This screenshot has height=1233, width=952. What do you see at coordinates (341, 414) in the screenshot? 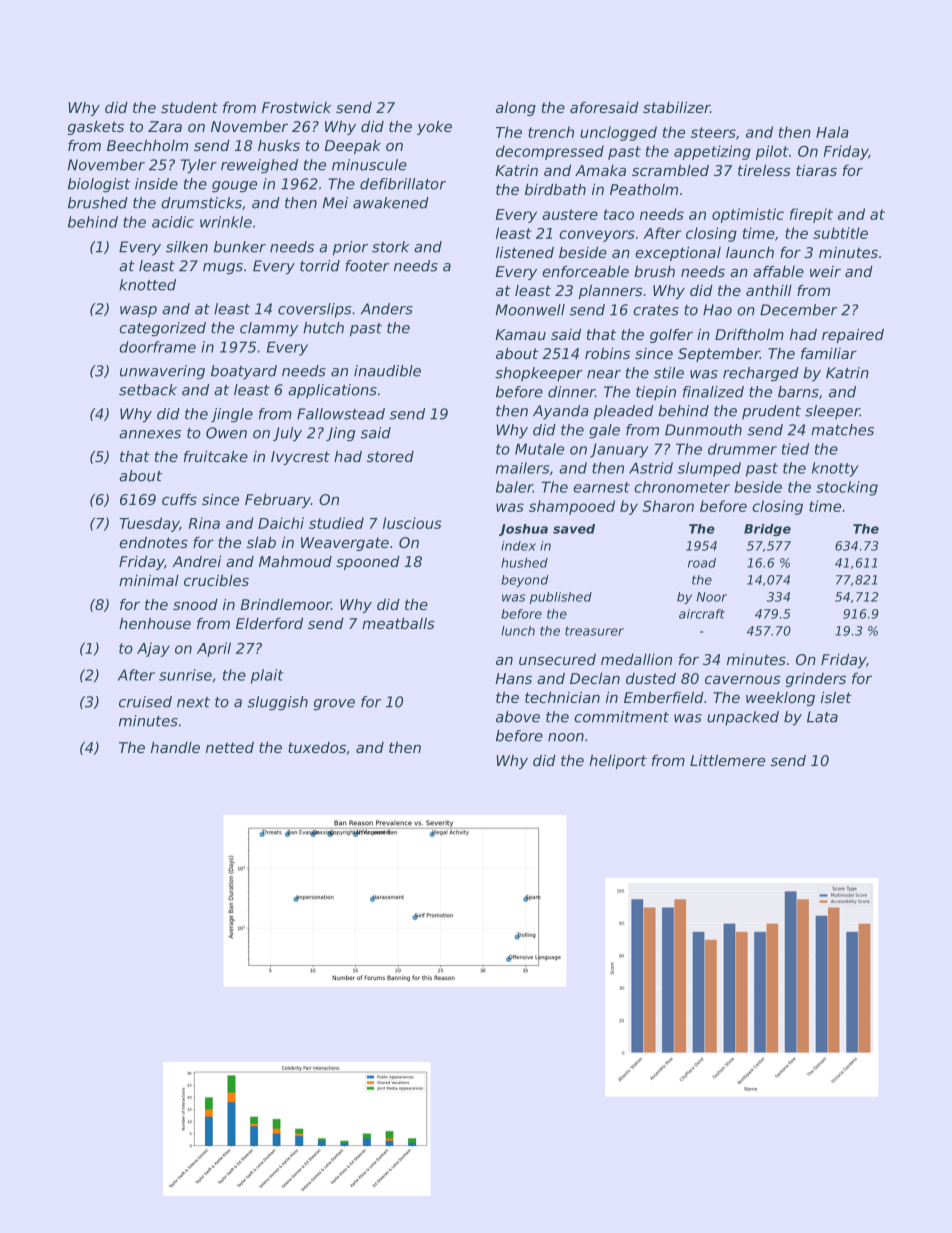
I see `Fallowstead` at bounding box center [341, 414].
